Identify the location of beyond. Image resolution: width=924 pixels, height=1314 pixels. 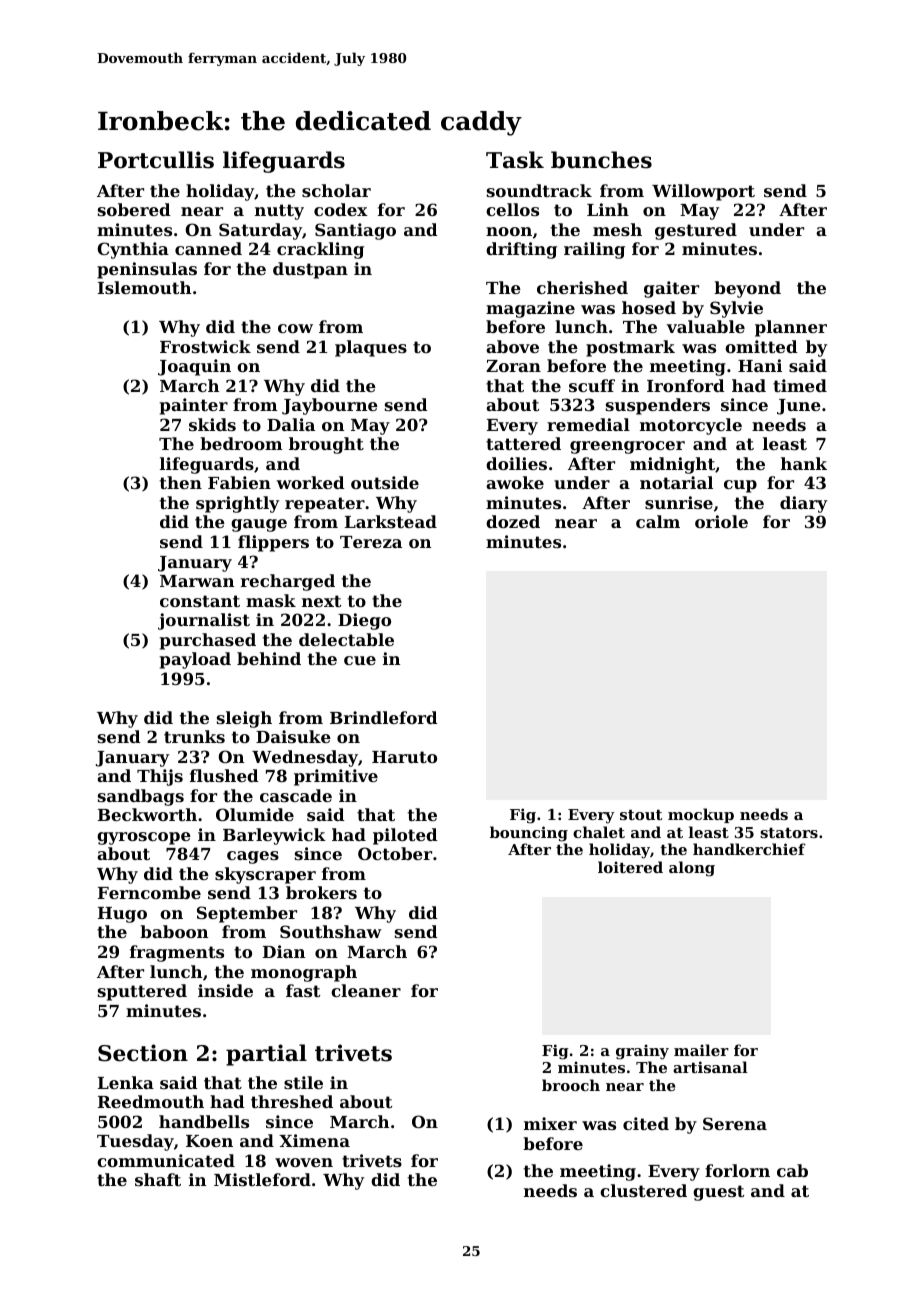
(747, 289).
